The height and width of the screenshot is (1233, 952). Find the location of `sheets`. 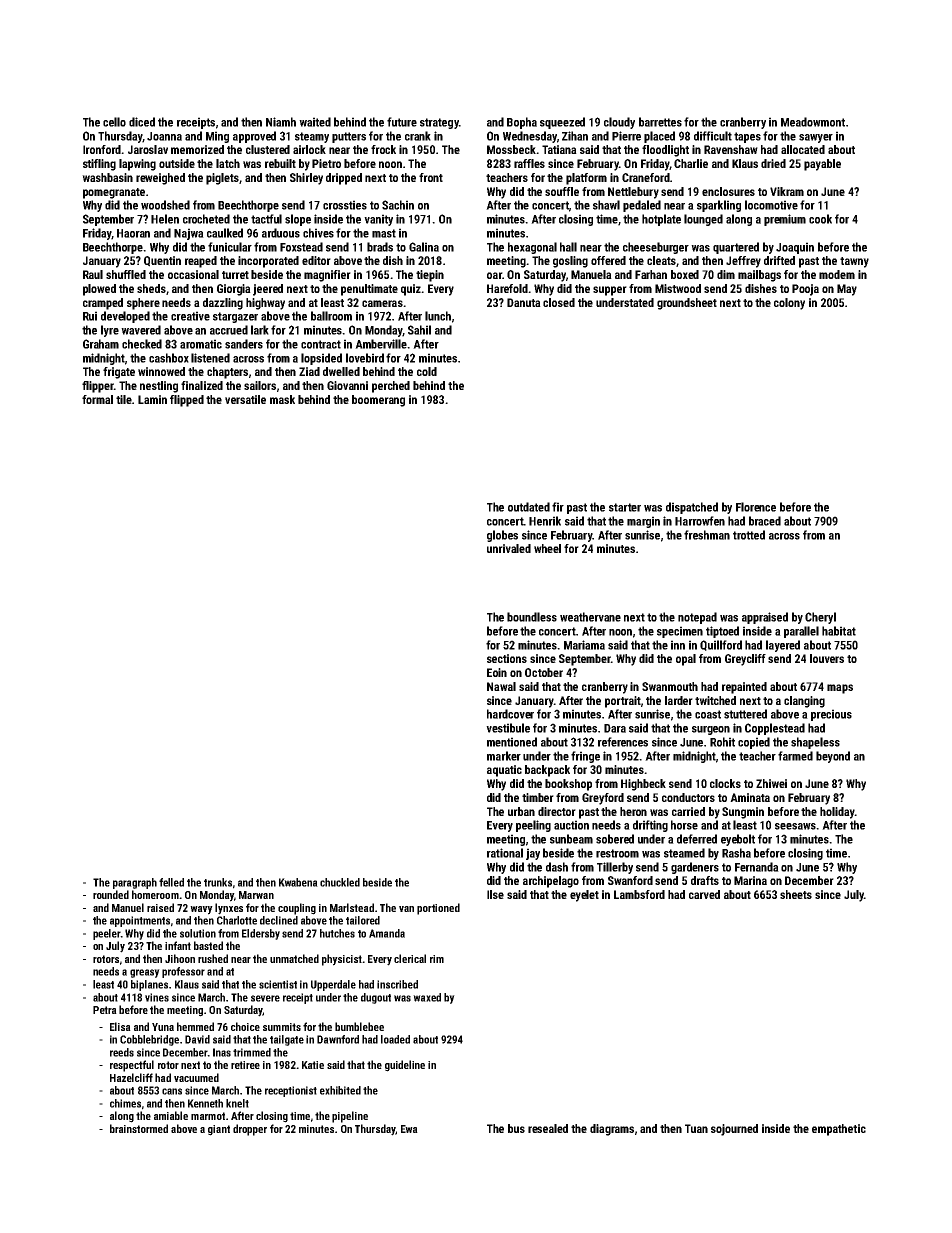

sheets is located at coordinates (796, 894).
